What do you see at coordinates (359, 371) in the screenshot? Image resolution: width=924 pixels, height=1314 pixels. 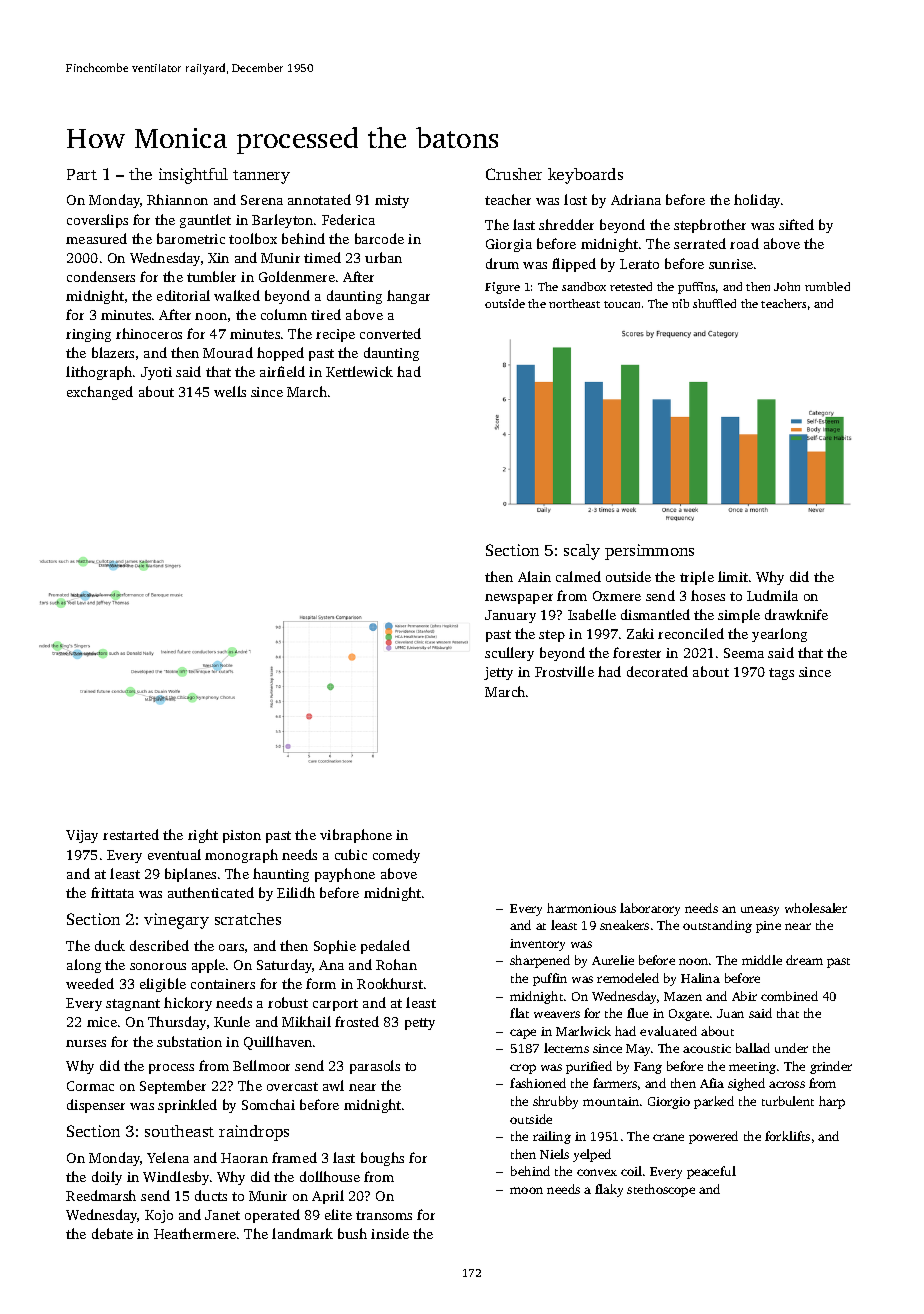 I see `Kettlewick` at bounding box center [359, 371].
